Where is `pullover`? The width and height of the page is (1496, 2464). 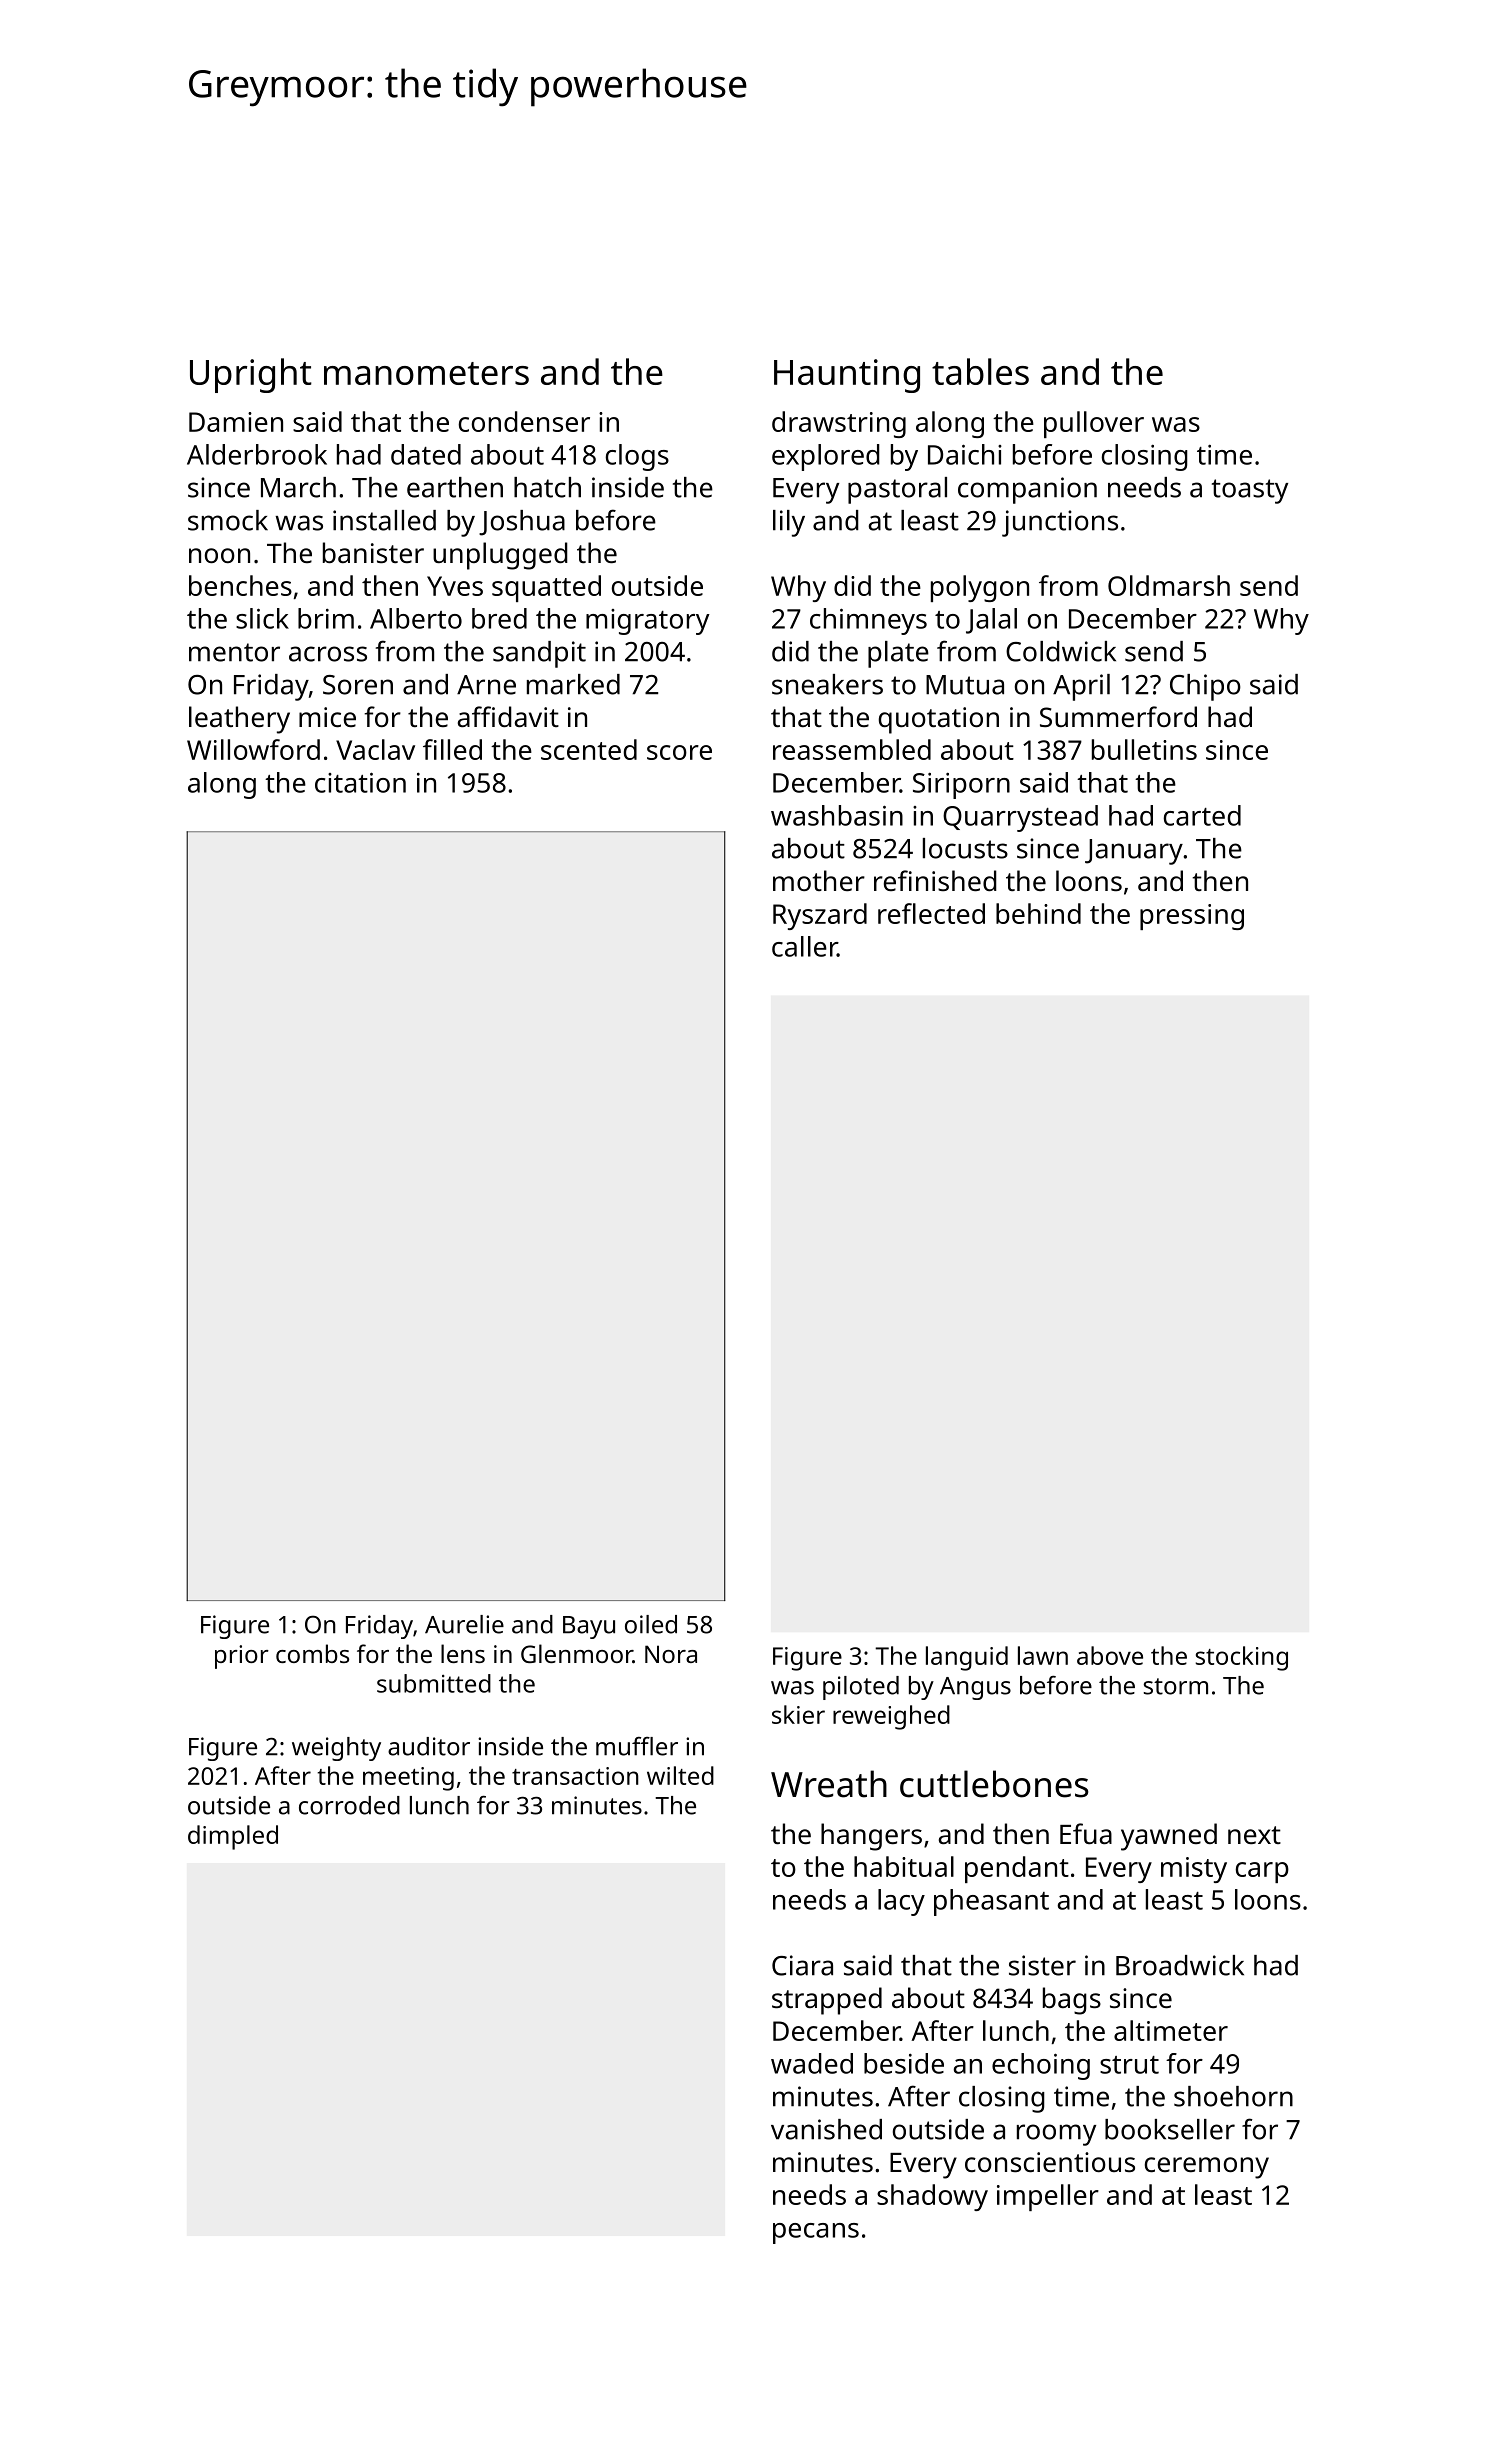 pullover is located at coordinates (1094, 424).
